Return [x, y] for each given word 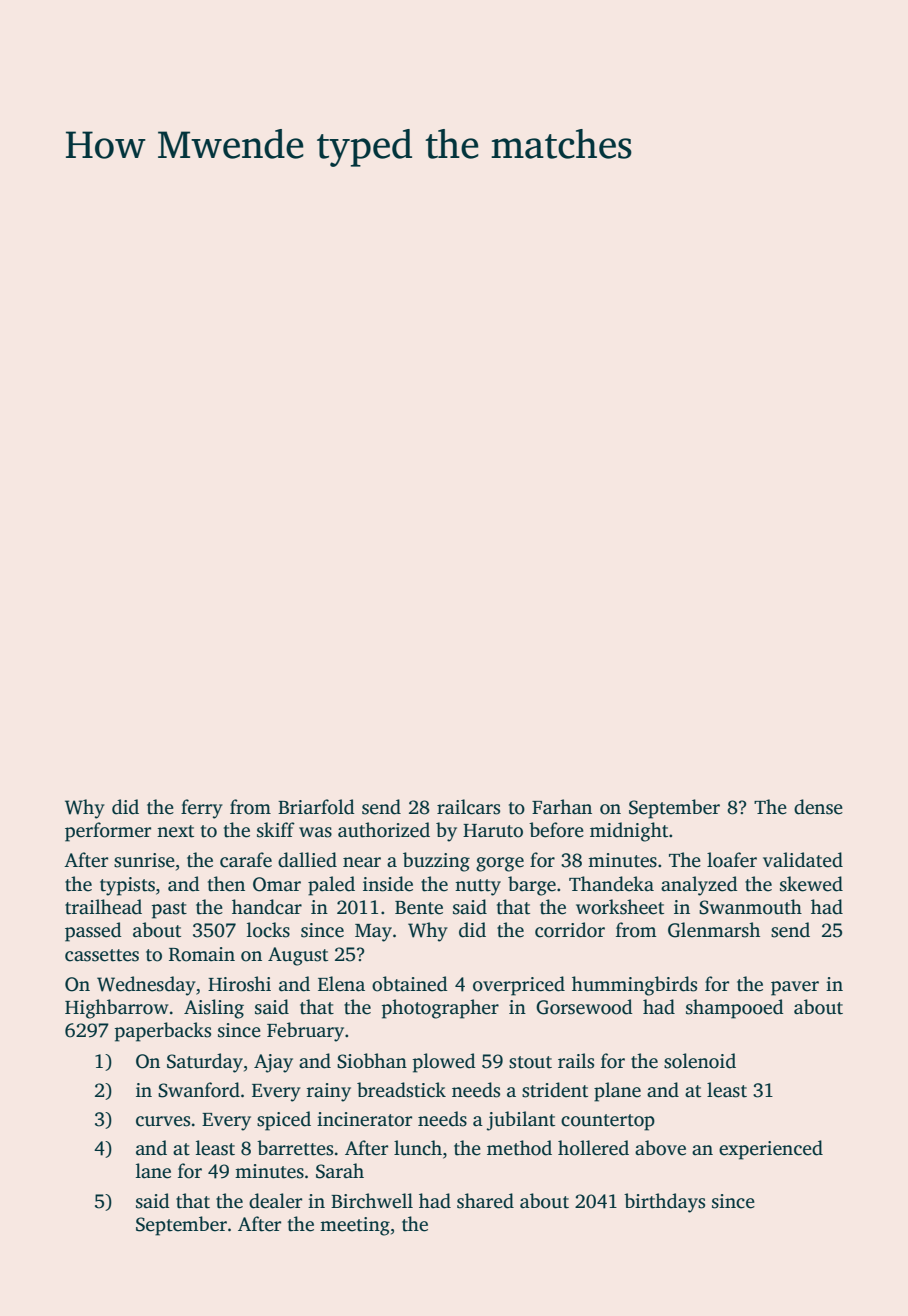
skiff [276, 830]
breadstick [401, 1090]
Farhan [562, 807]
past [169, 910]
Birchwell [372, 1201]
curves [163, 1121]
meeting [355, 1226]
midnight [629, 832]
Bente [419, 908]
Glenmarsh [714, 930]
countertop [608, 1122]
